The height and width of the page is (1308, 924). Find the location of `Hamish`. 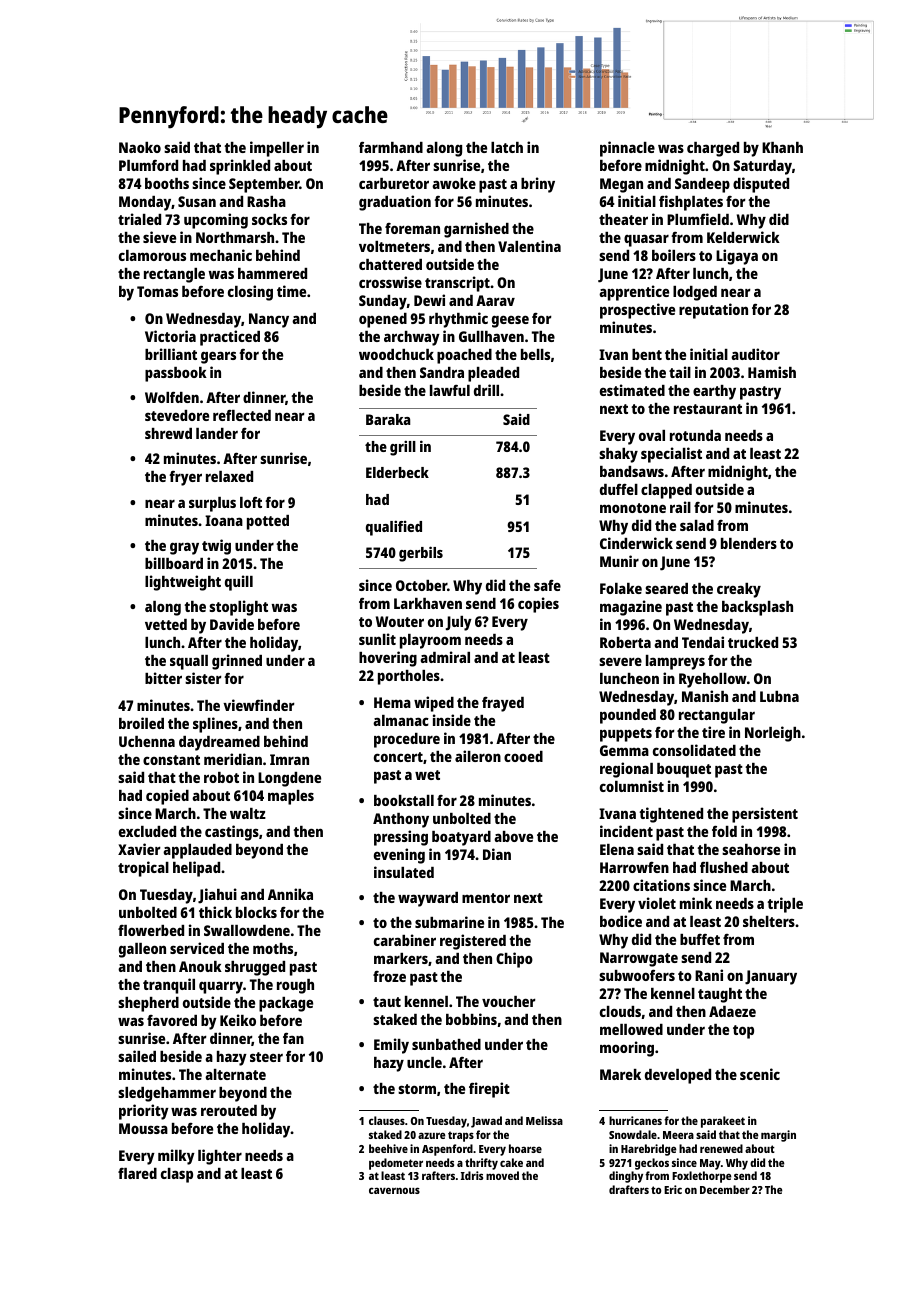

Hamish is located at coordinates (772, 372).
